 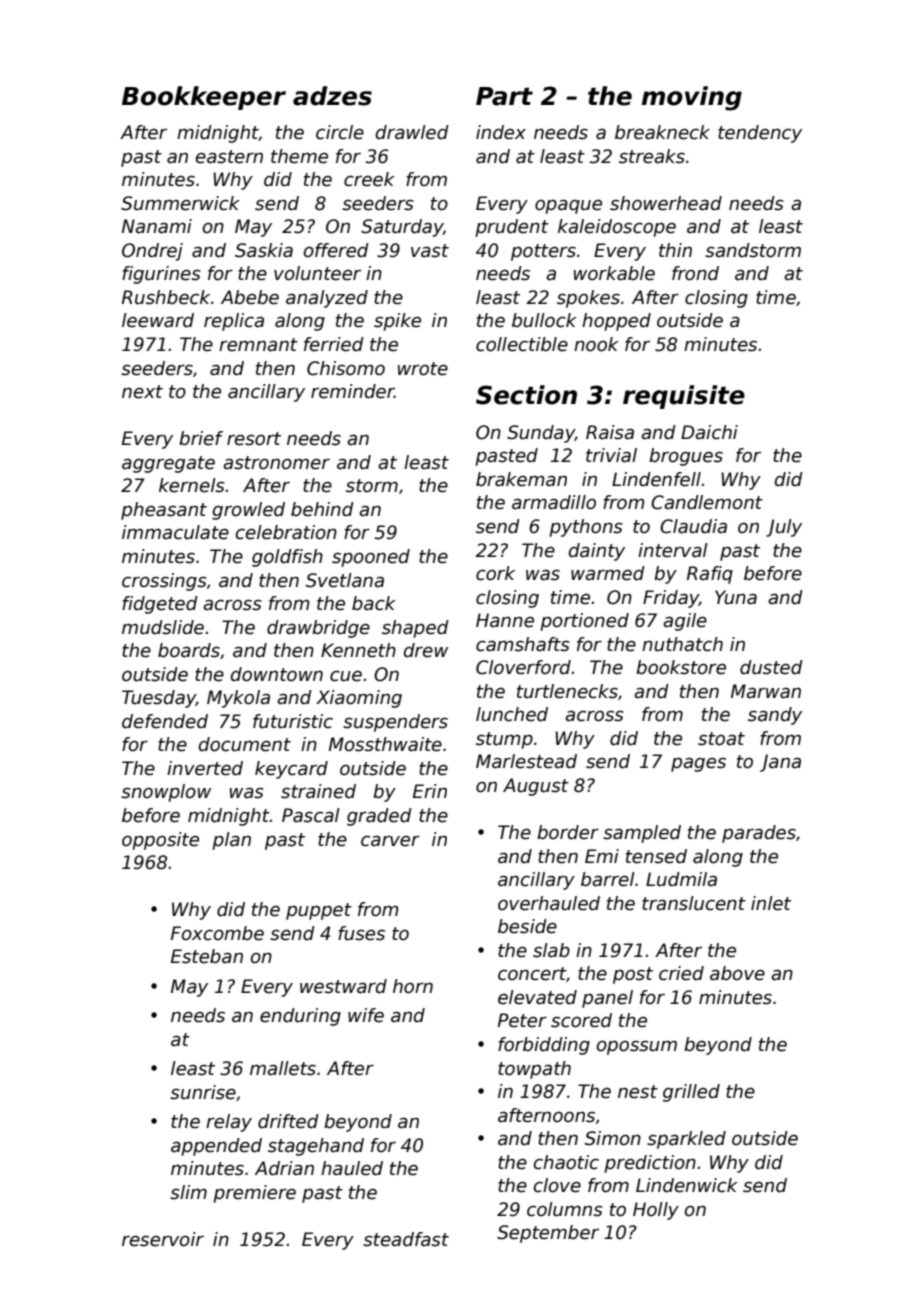 What do you see at coordinates (142, 392) in the screenshot?
I see `next` at bounding box center [142, 392].
